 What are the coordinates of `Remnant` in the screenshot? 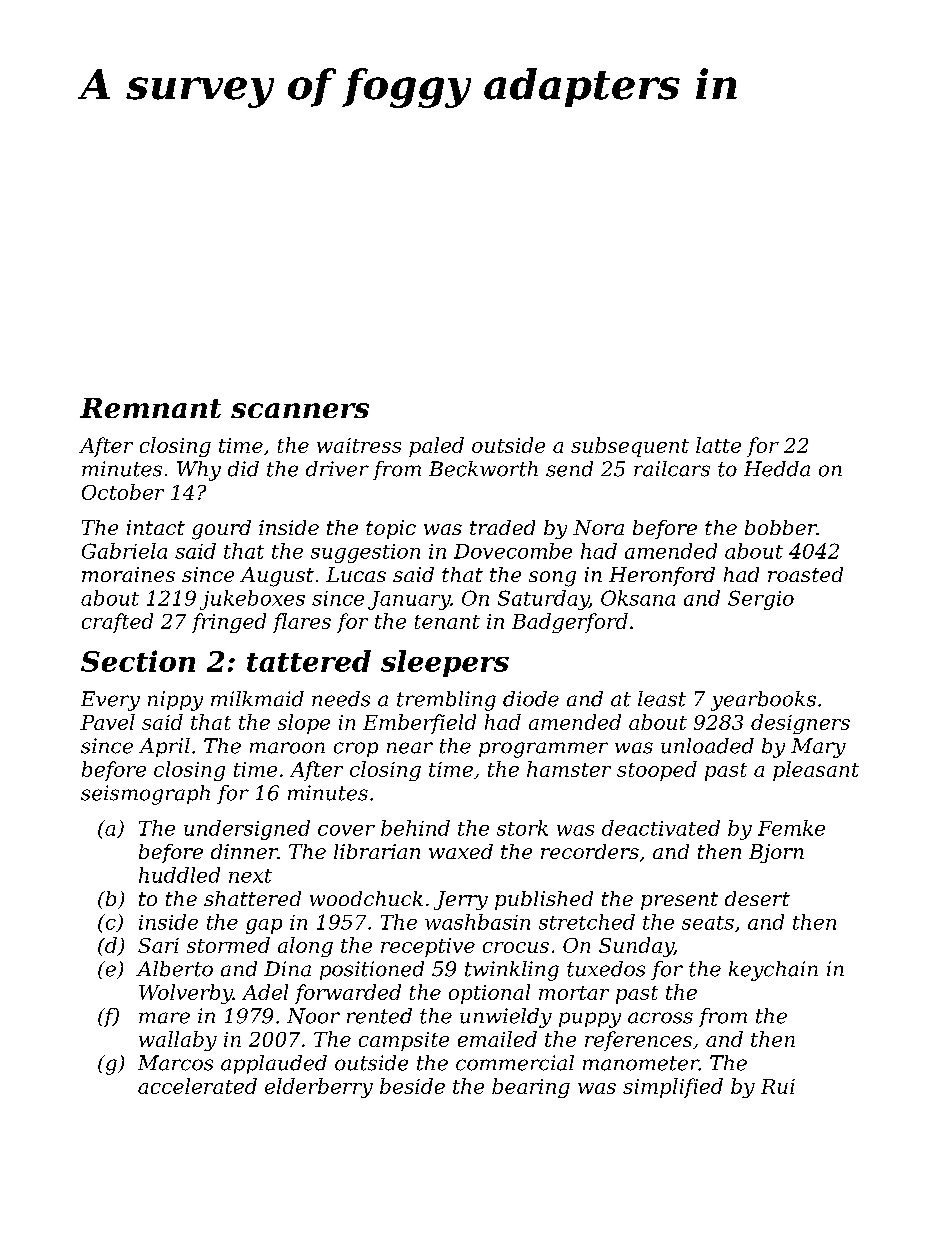 It's located at (150, 408).
